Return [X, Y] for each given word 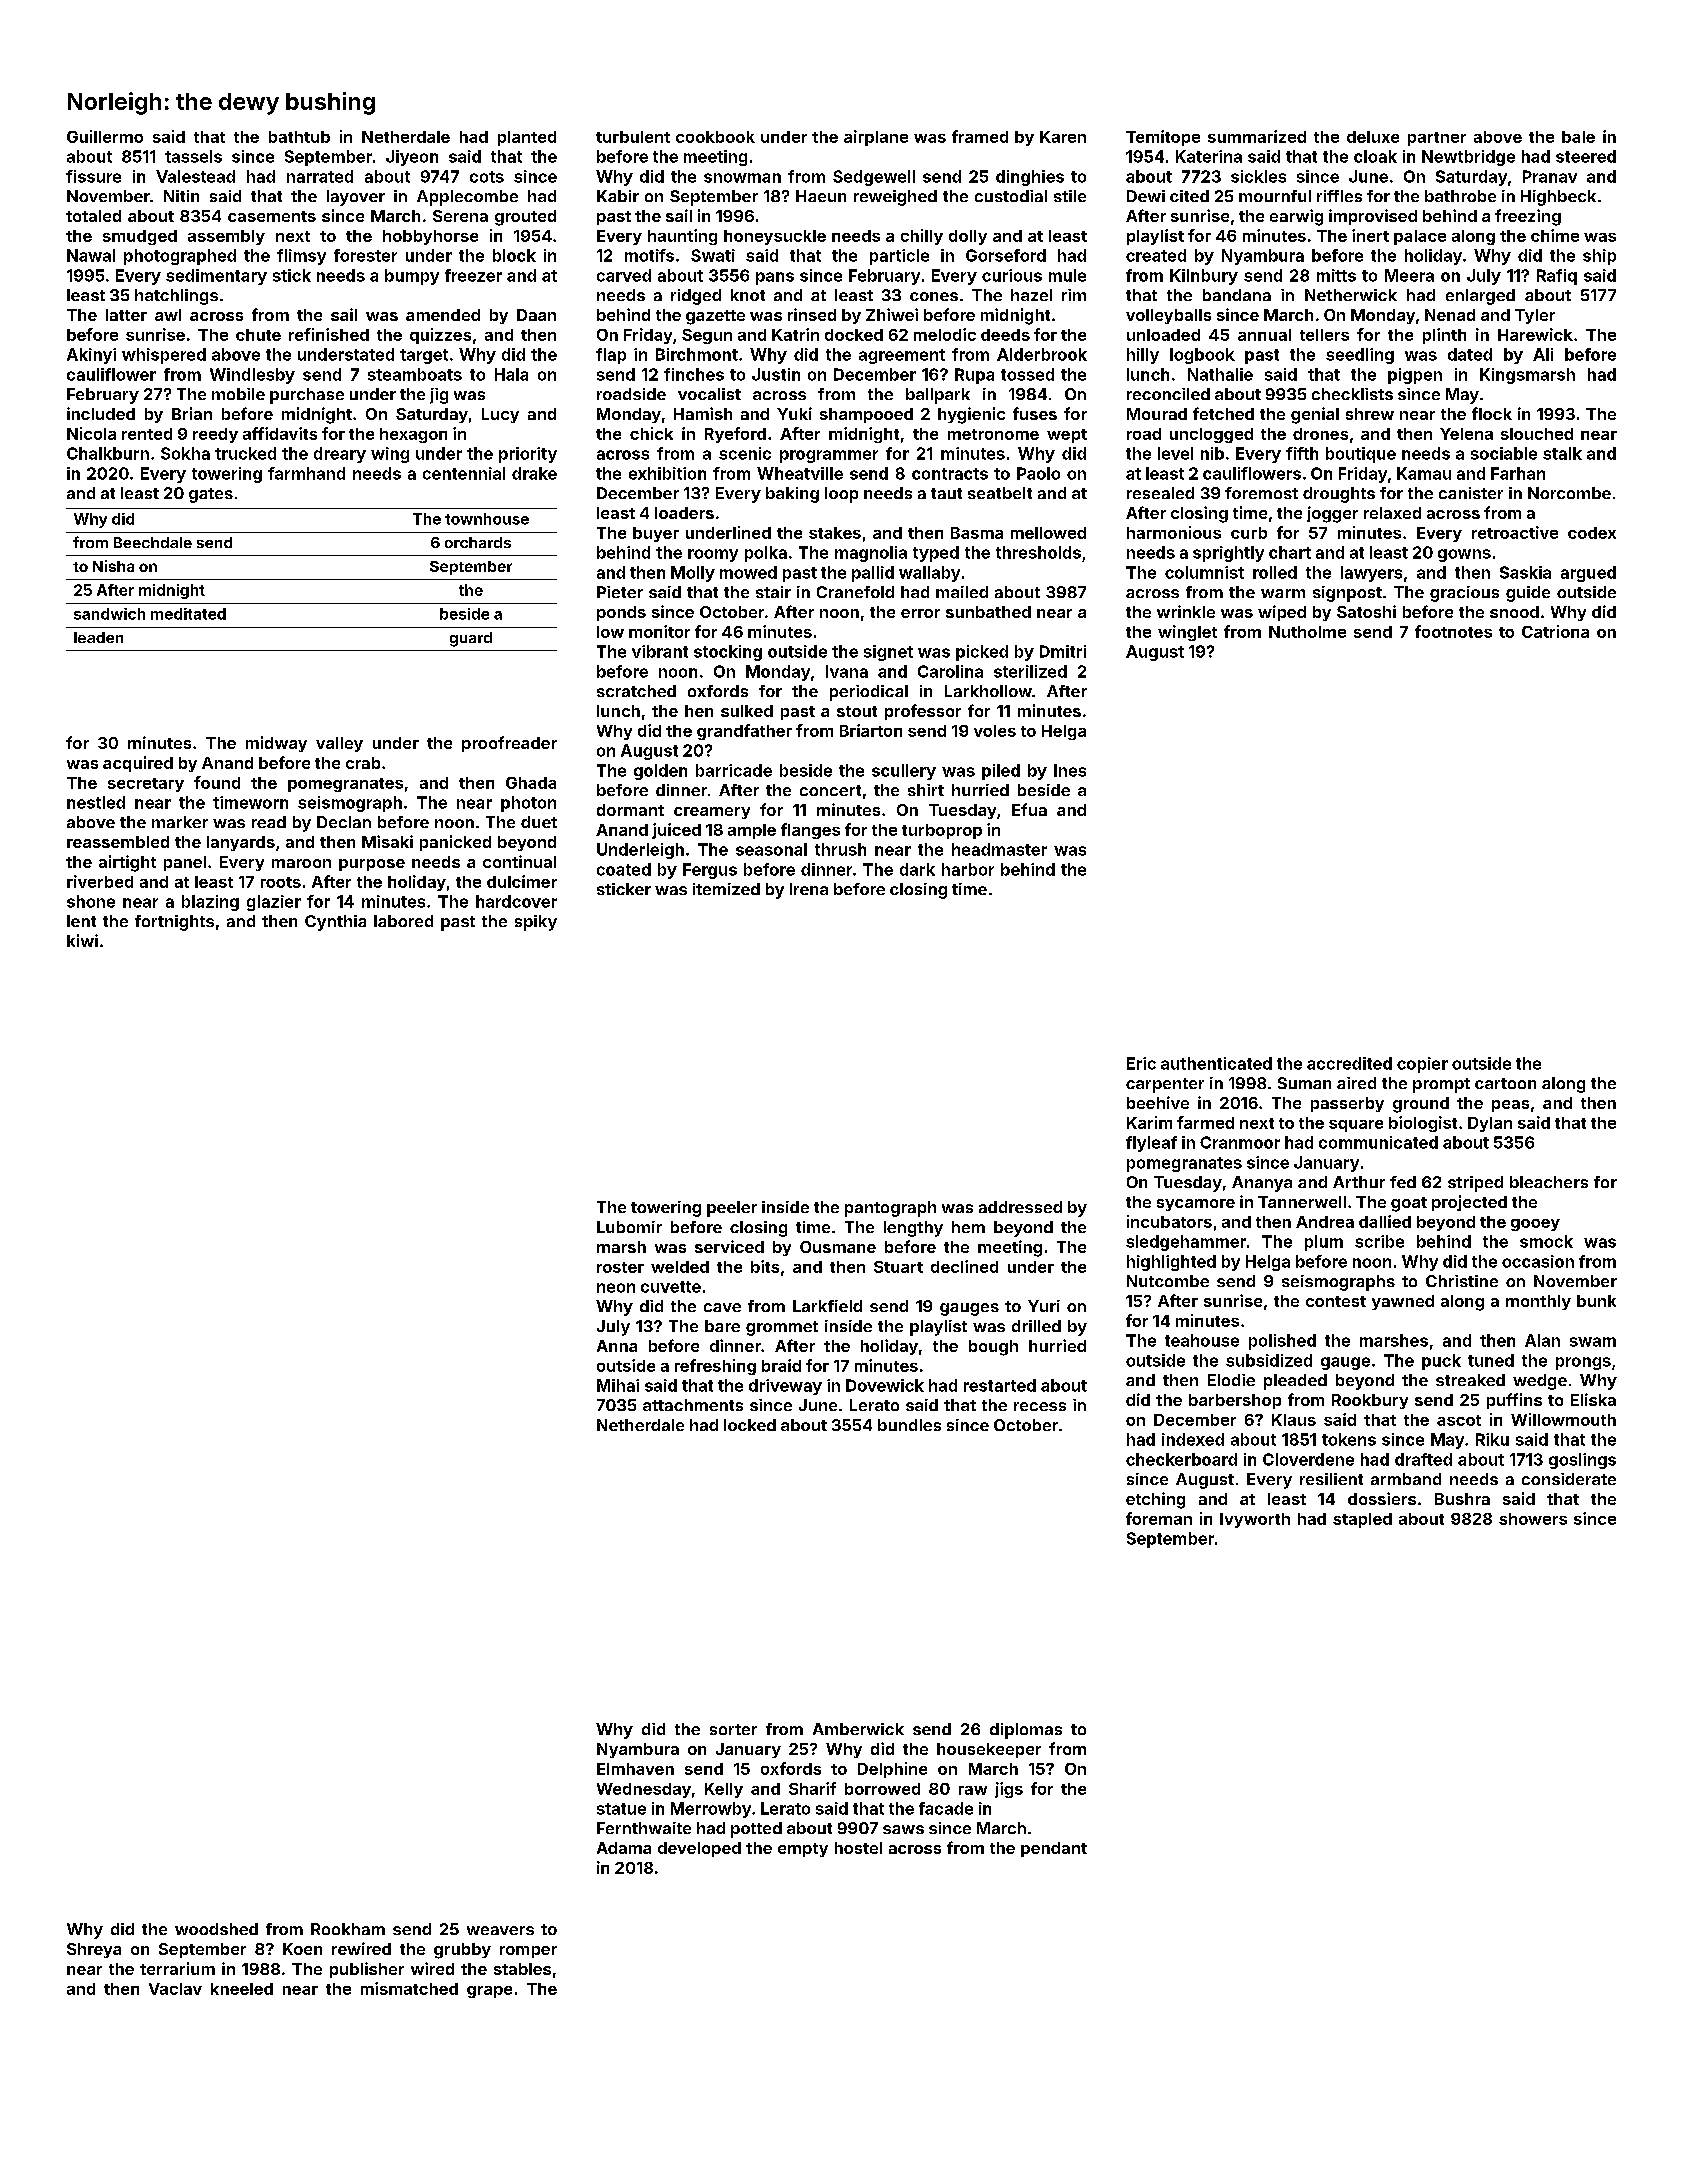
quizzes [440, 336]
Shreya [94, 1950]
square [1356, 1126]
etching [1155, 1500]
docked [854, 335]
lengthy [913, 1229]
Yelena [1466, 434]
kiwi [82, 940]
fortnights [174, 923]
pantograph [890, 1209]
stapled [1362, 1520]
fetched [1223, 413]
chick [651, 433]
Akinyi [91, 356]
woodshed [216, 1929]
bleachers [1549, 1182]
